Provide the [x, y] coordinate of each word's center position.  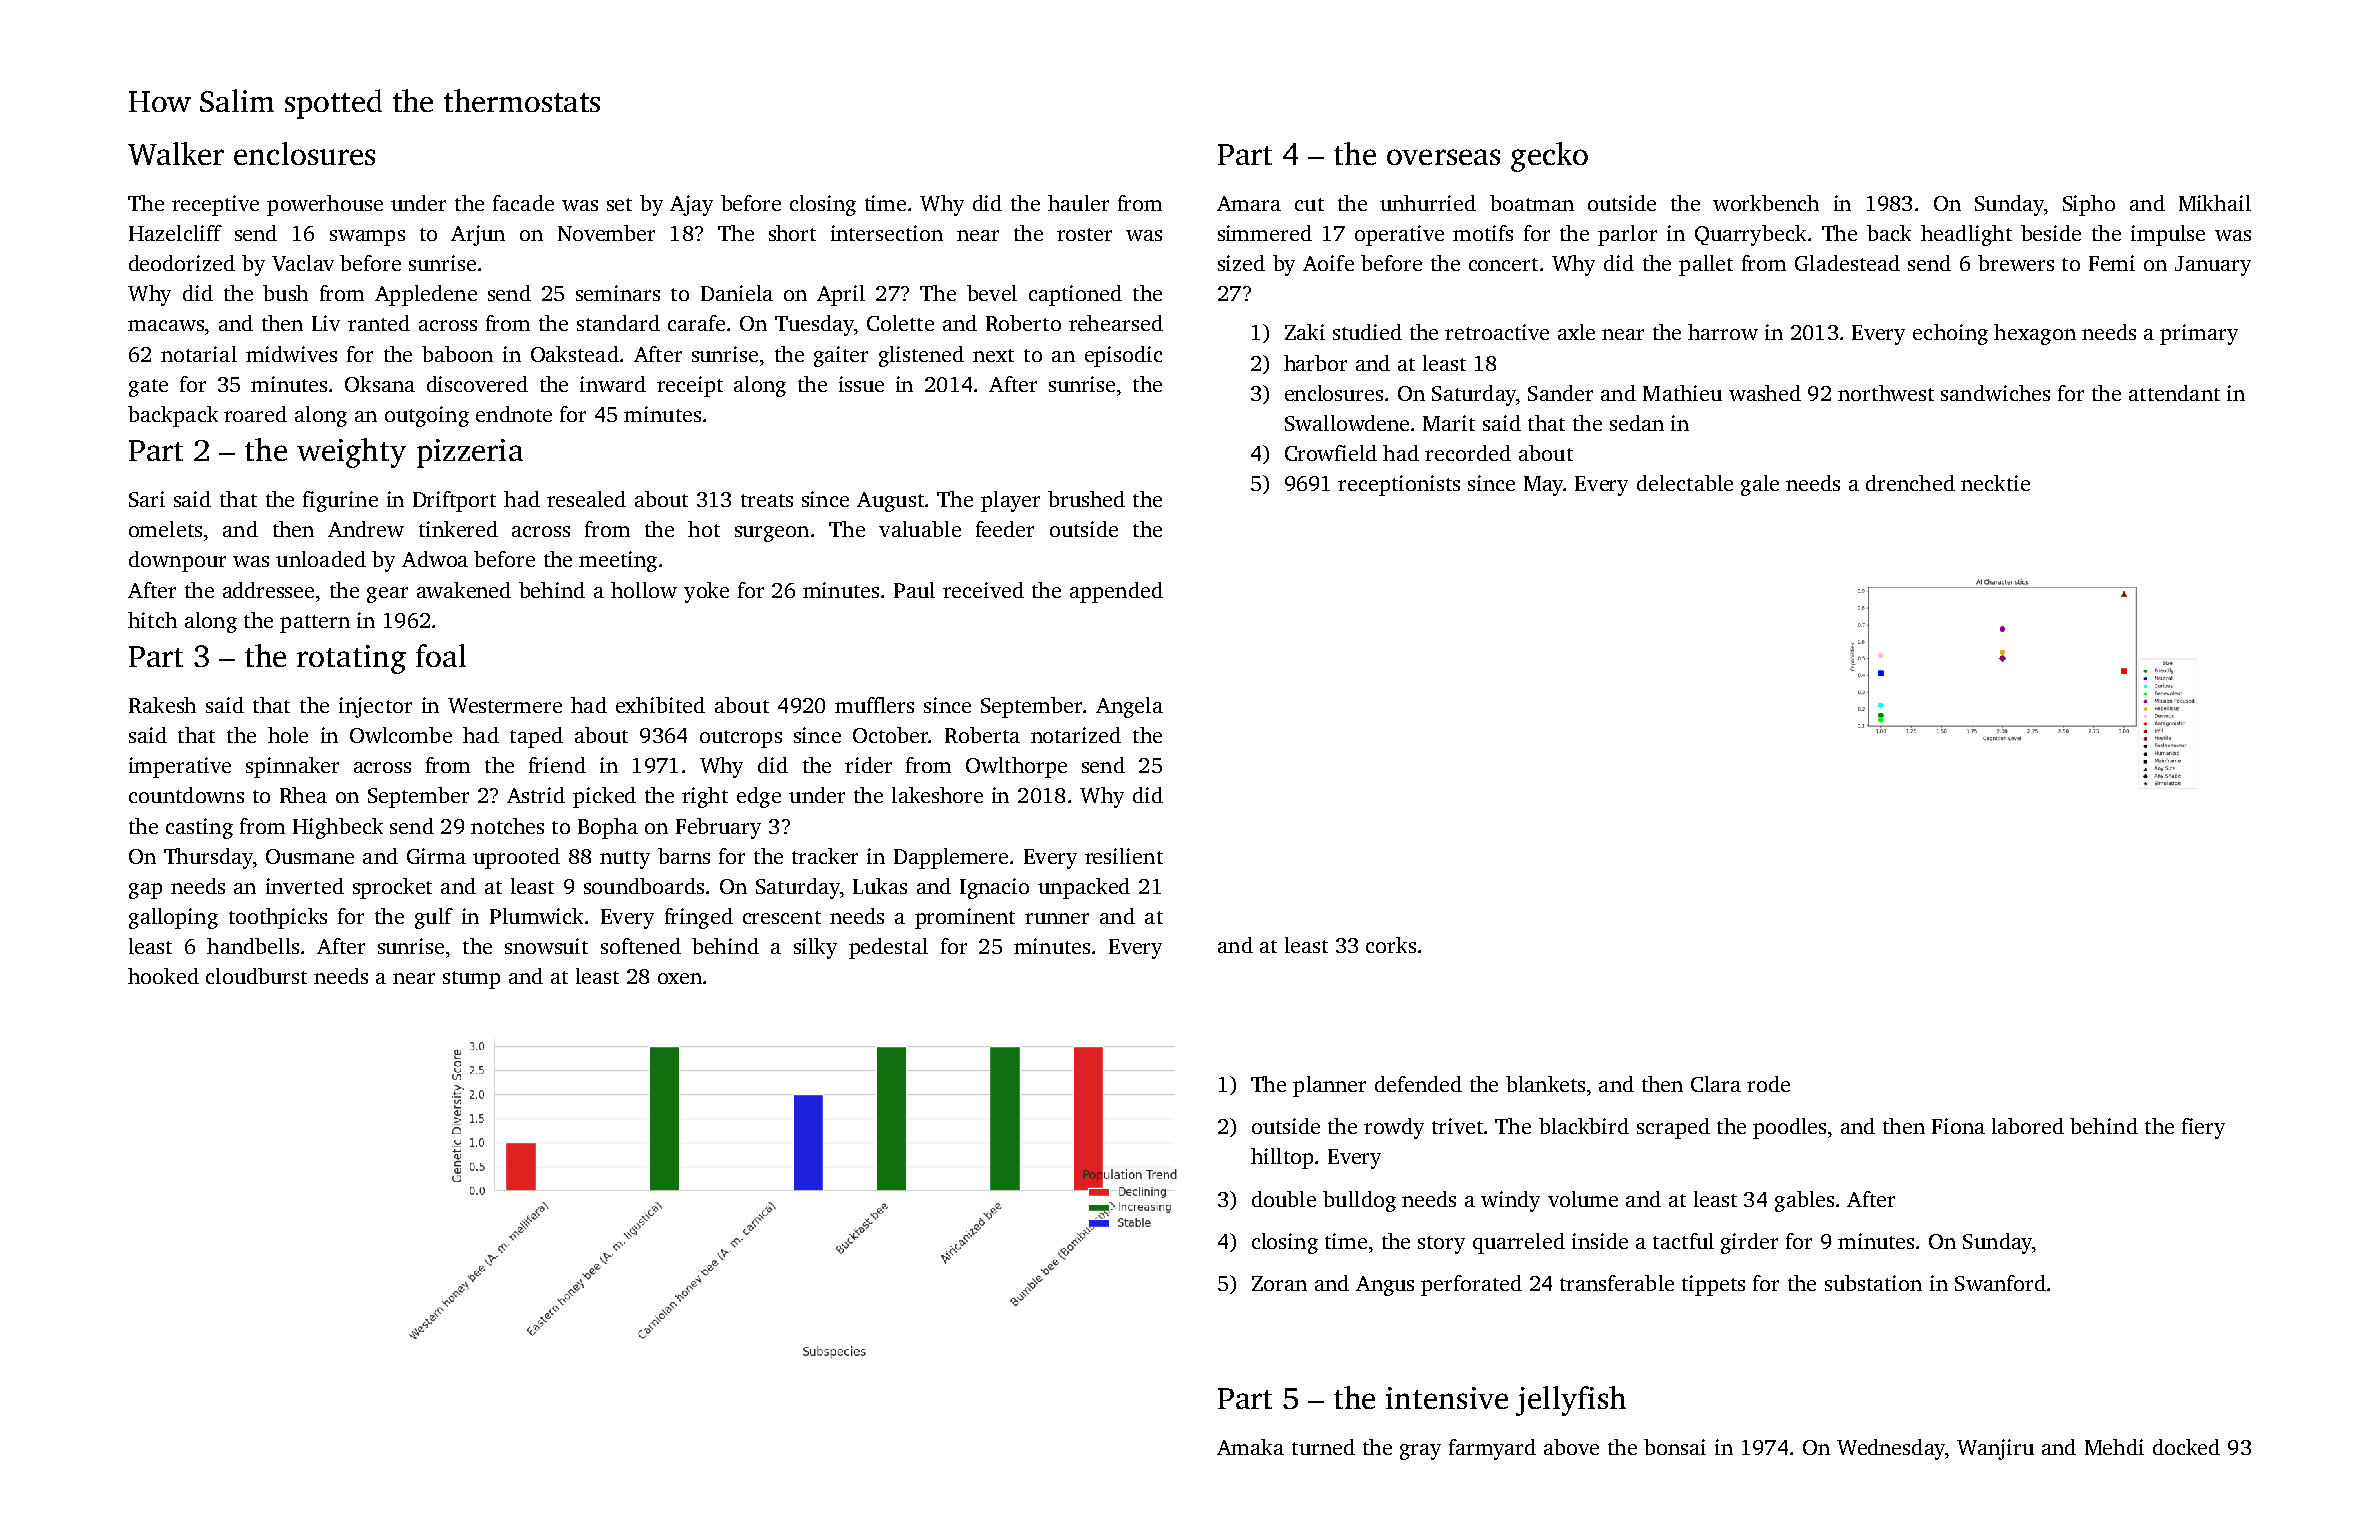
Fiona [1958, 1126]
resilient [1124, 856]
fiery [2203, 1128]
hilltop [1282, 1158]
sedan [1637, 423]
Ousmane [310, 856]
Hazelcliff [175, 233]
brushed [1086, 499]
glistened [921, 356]
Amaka [1250, 1447]
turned [1323, 1447]
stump [471, 980]
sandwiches [1995, 393]
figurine [340, 501]
